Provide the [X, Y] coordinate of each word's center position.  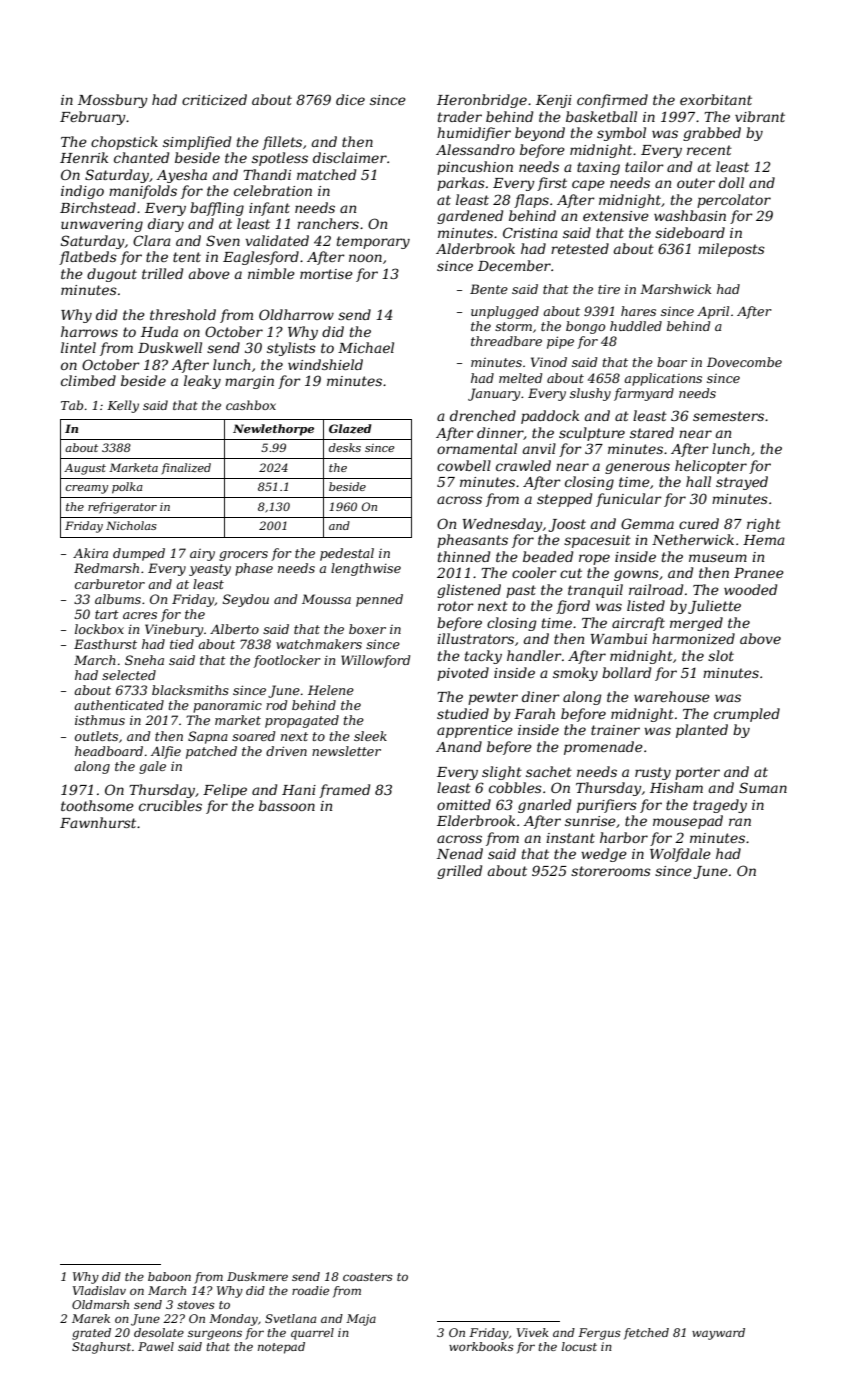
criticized [214, 100]
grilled [459, 872]
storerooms [611, 871]
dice [350, 99]
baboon [169, 1276]
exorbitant [716, 99]
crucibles [170, 805]
